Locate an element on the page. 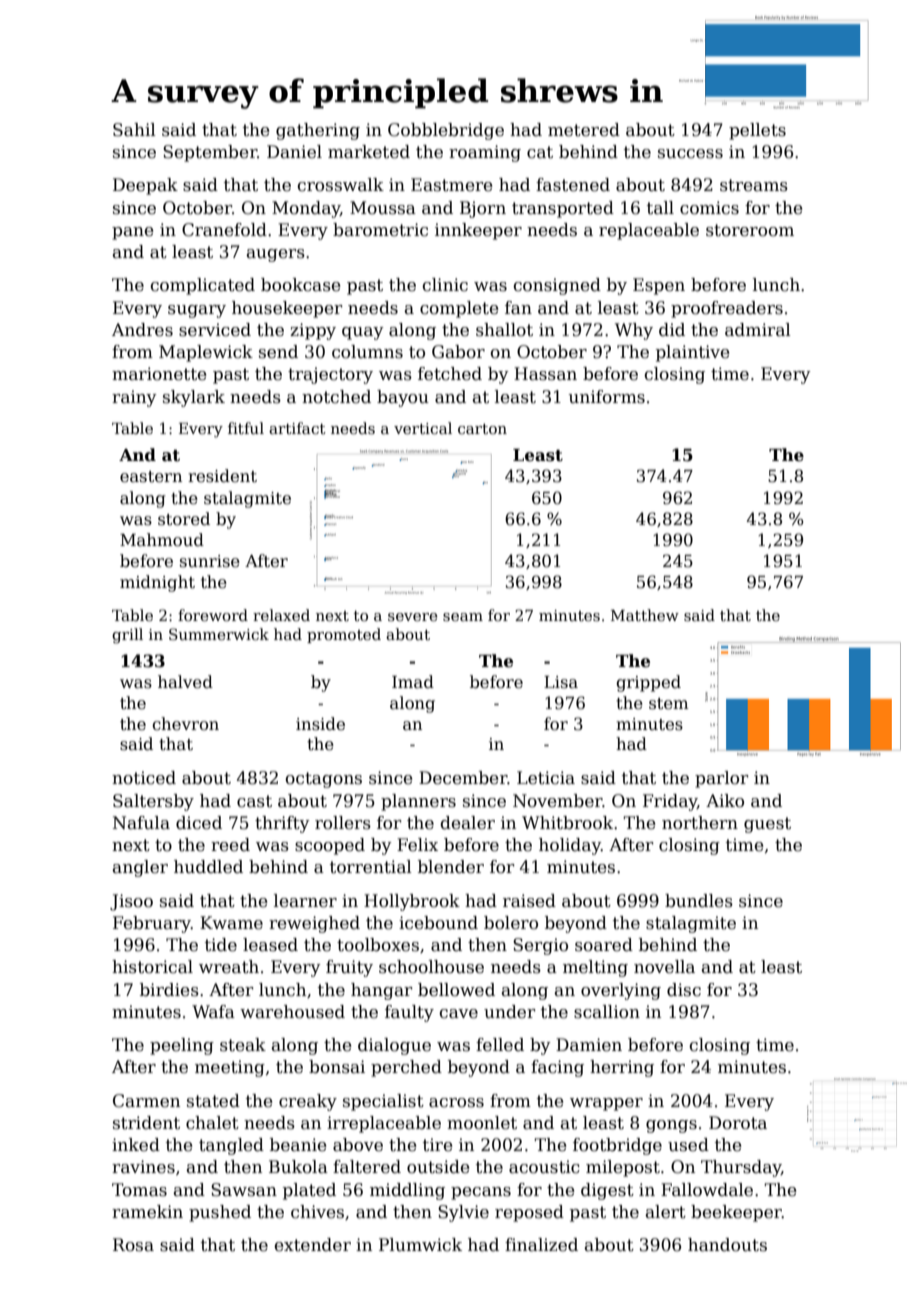 This page has height=1308, width=924. uniforms is located at coordinates (607, 397).
